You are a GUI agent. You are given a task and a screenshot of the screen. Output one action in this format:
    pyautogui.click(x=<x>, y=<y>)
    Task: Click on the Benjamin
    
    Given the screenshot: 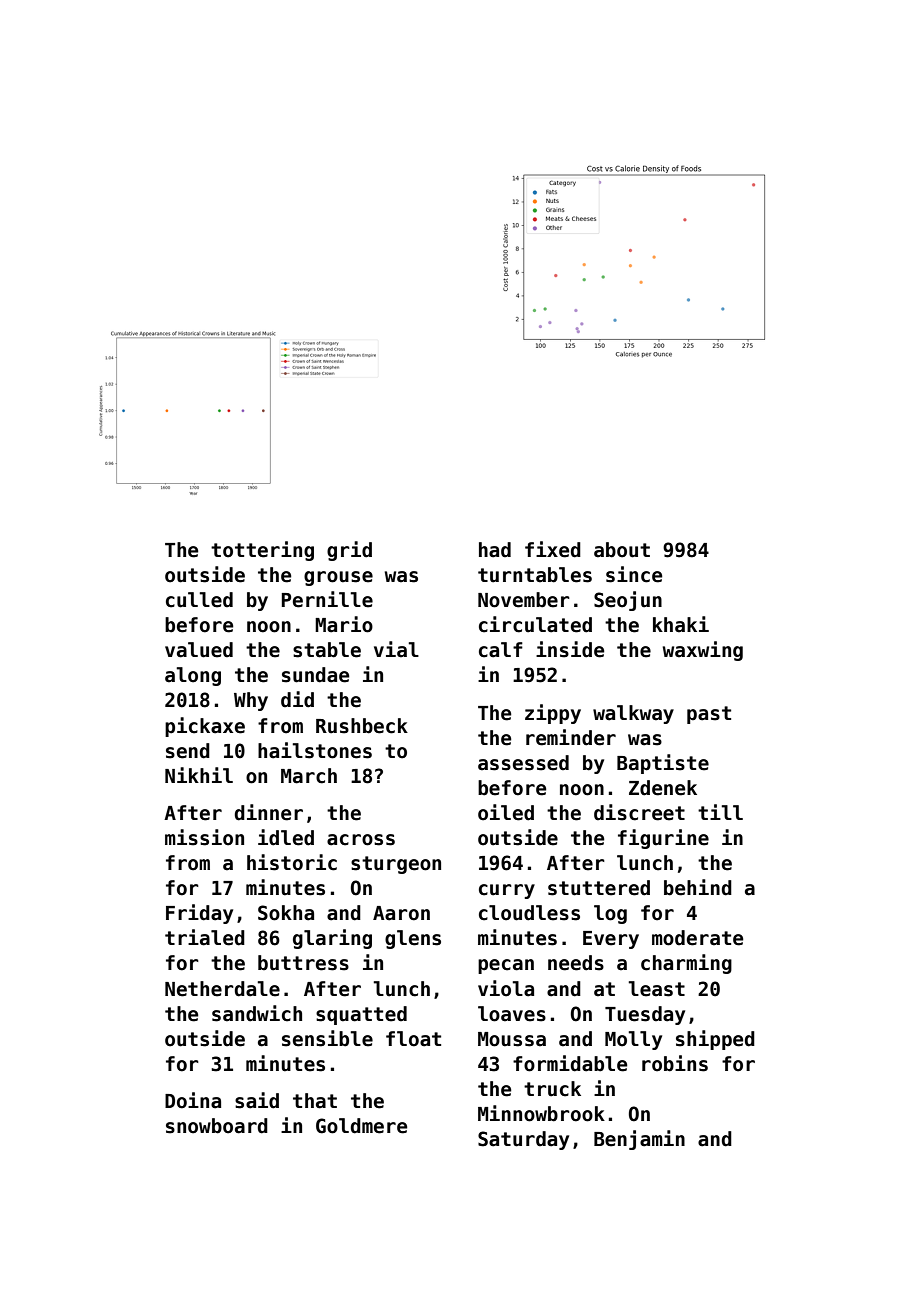 What is the action you would take?
    pyautogui.click(x=639, y=1140)
